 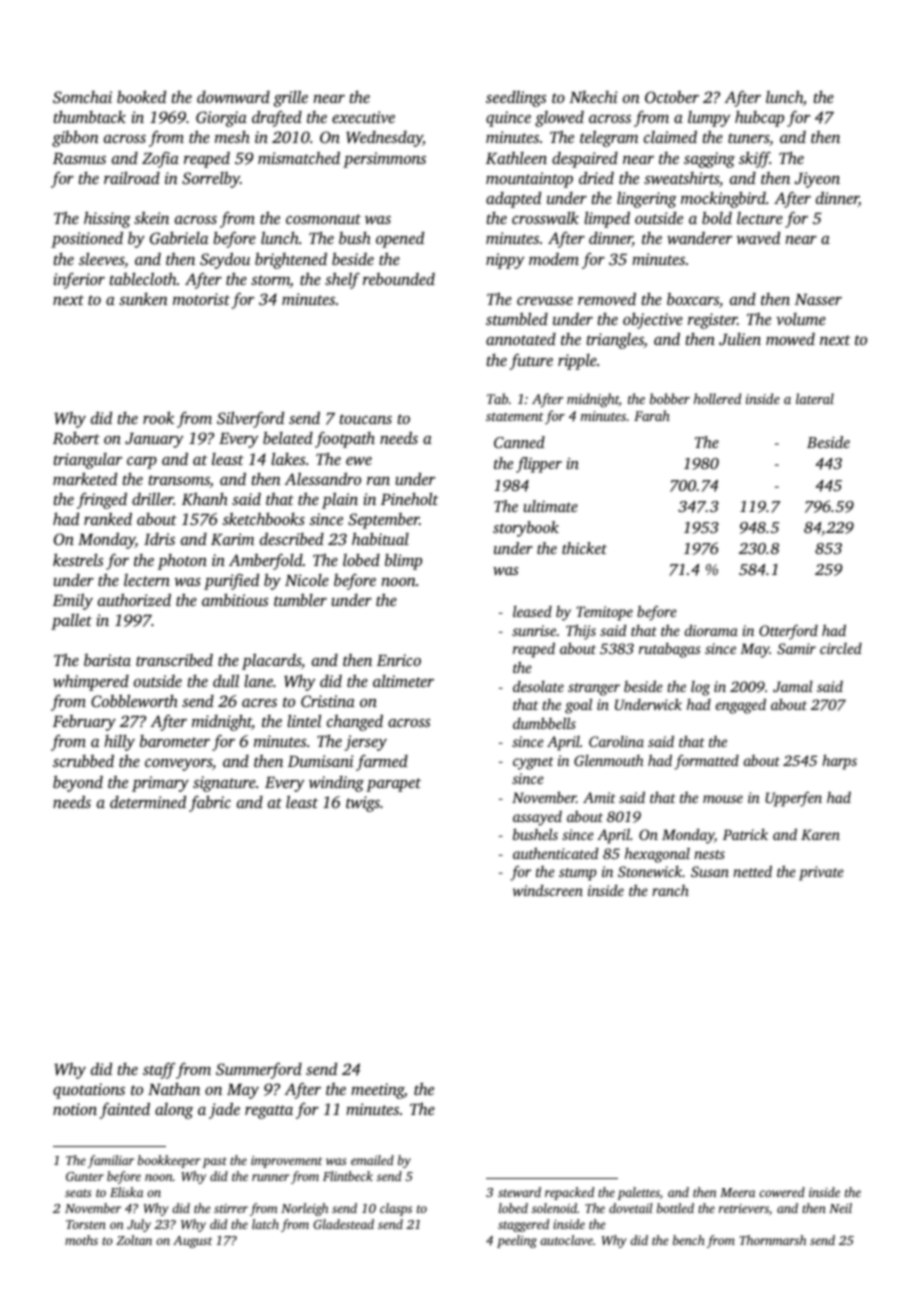 What do you see at coordinates (717, 398) in the document?
I see `hollered` at bounding box center [717, 398].
